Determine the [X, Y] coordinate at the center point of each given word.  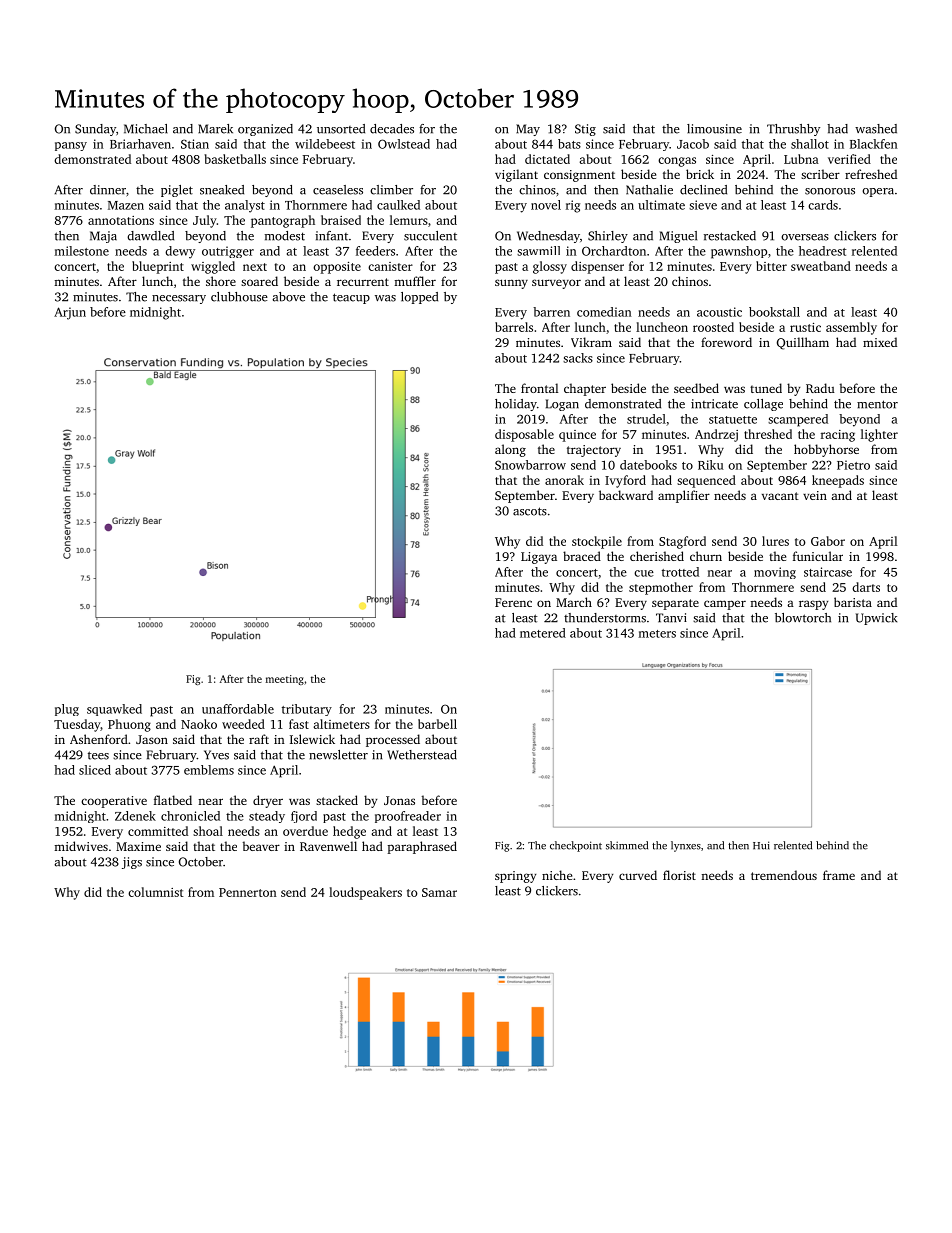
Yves [216, 755]
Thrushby [793, 130]
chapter [585, 389]
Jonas [399, 800]
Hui [761, 845]
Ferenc [513, 602]
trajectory [594, 451]
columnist [156, 892]
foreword [726, 342]
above [288, 297]
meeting [285, 680]
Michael [146, 129]
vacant [780, 496]
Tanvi [671, 618]
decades [392, 129]
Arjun [70, 313]
